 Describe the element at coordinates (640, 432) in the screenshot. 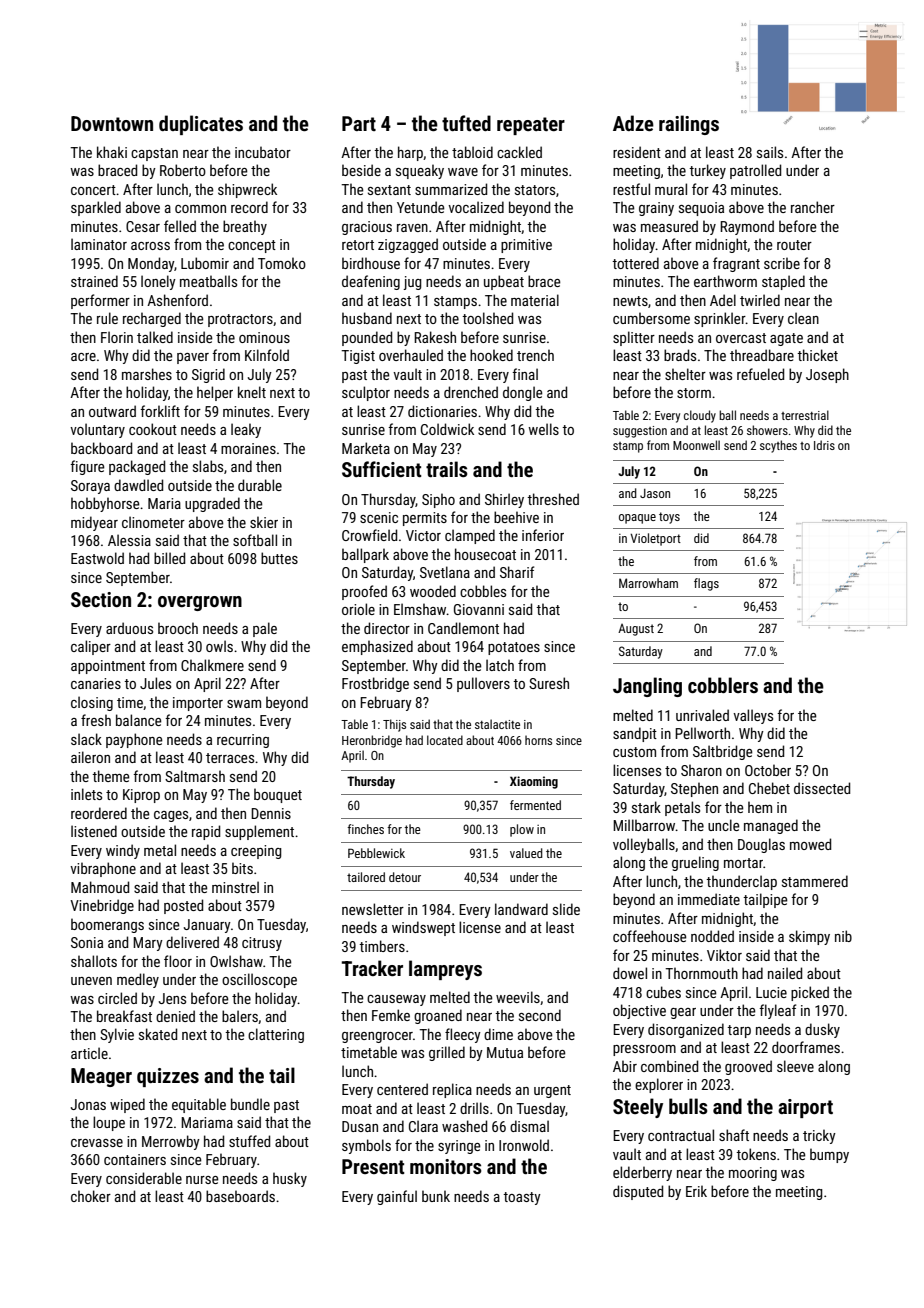

I see `suggestion` at that location.
